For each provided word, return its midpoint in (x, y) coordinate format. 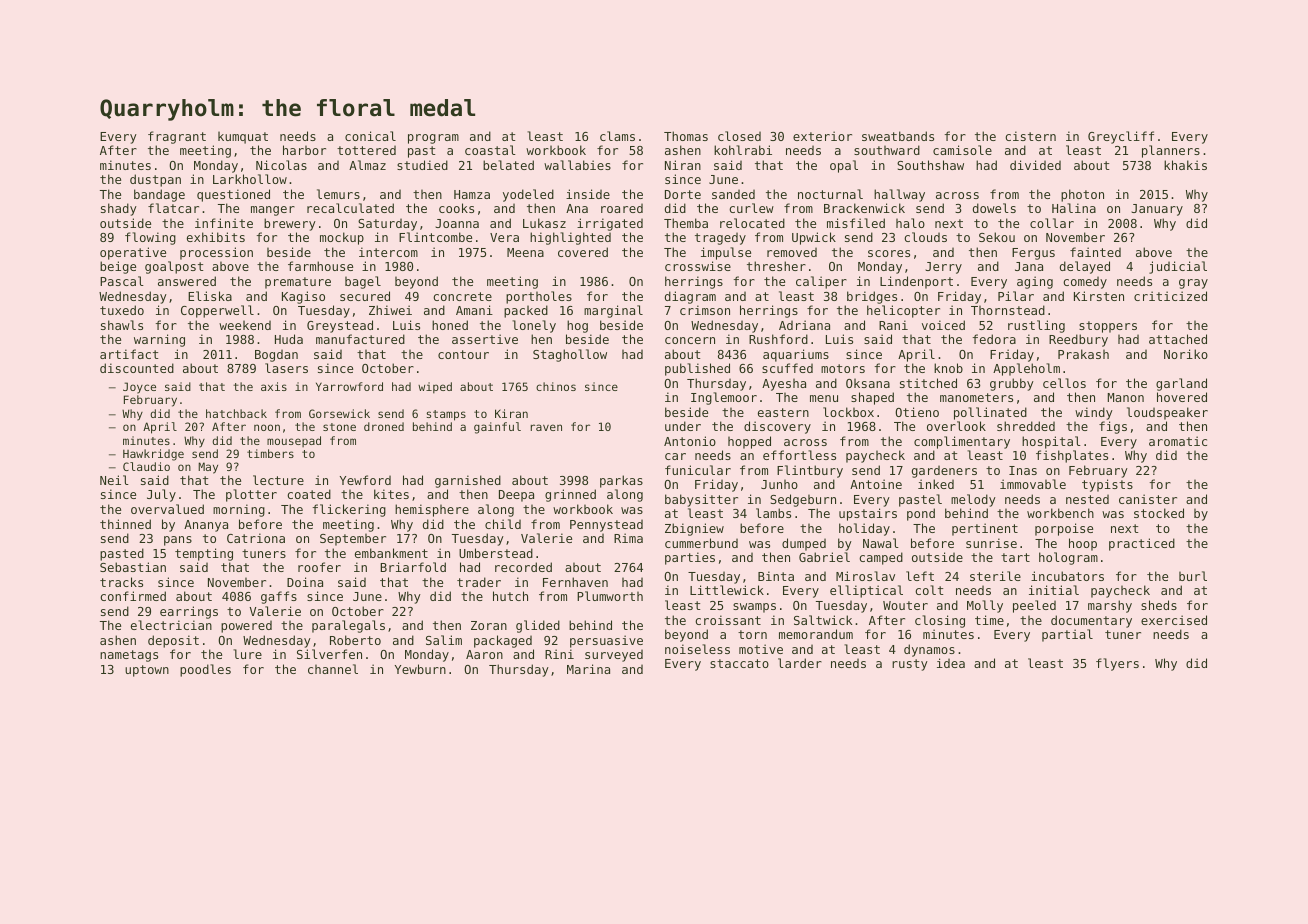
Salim (444, 640)
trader (479, 582)
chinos (556, 386)
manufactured (360, 339)
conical (370, 136)
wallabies (577, 165)
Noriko (1186, 354)
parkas (621, 481)
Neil (114, 480)
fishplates (1072, 456)
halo (910, 223)
